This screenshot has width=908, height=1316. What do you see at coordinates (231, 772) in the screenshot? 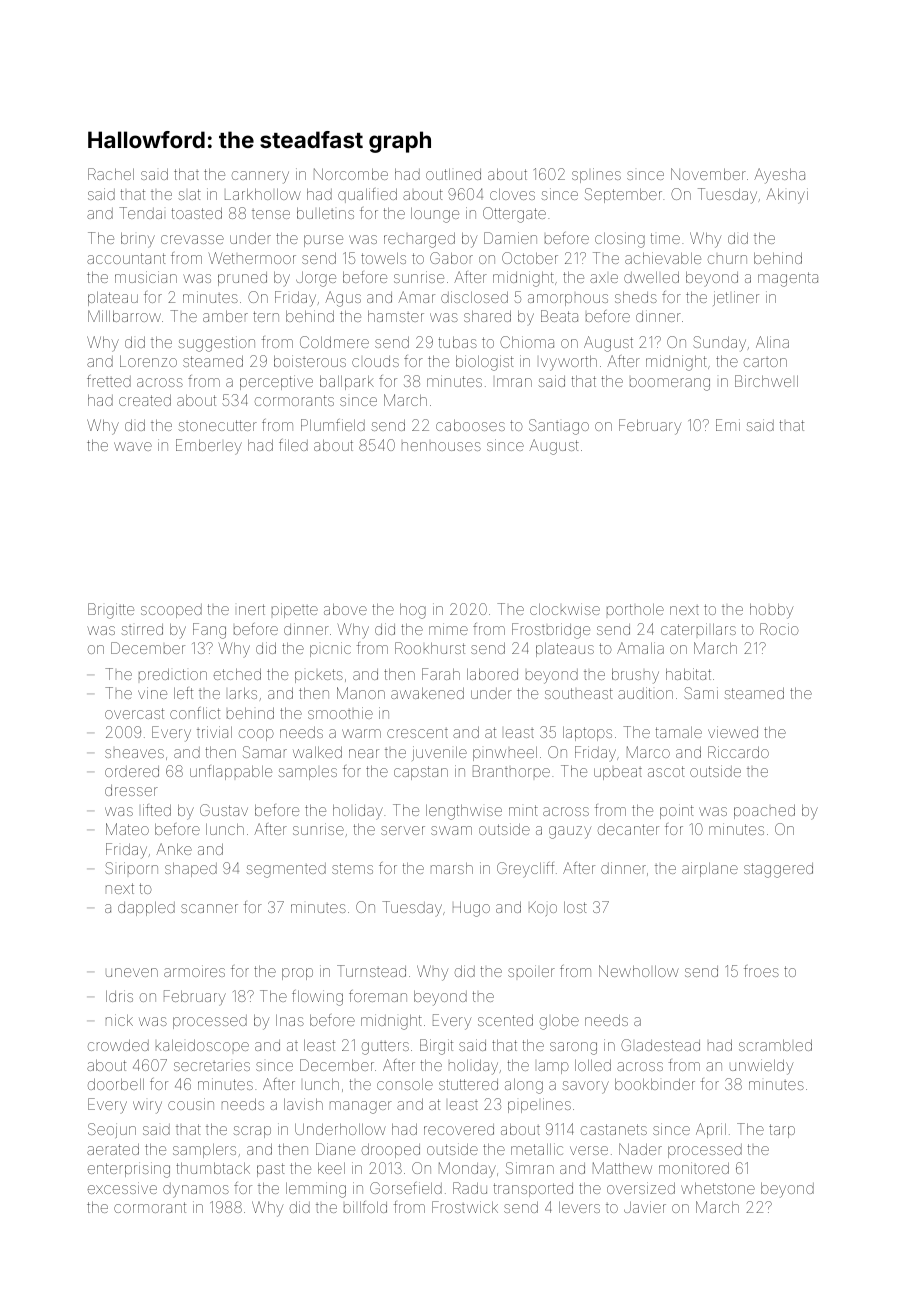
I see `unflappable` at bounding box center [231, 772].
